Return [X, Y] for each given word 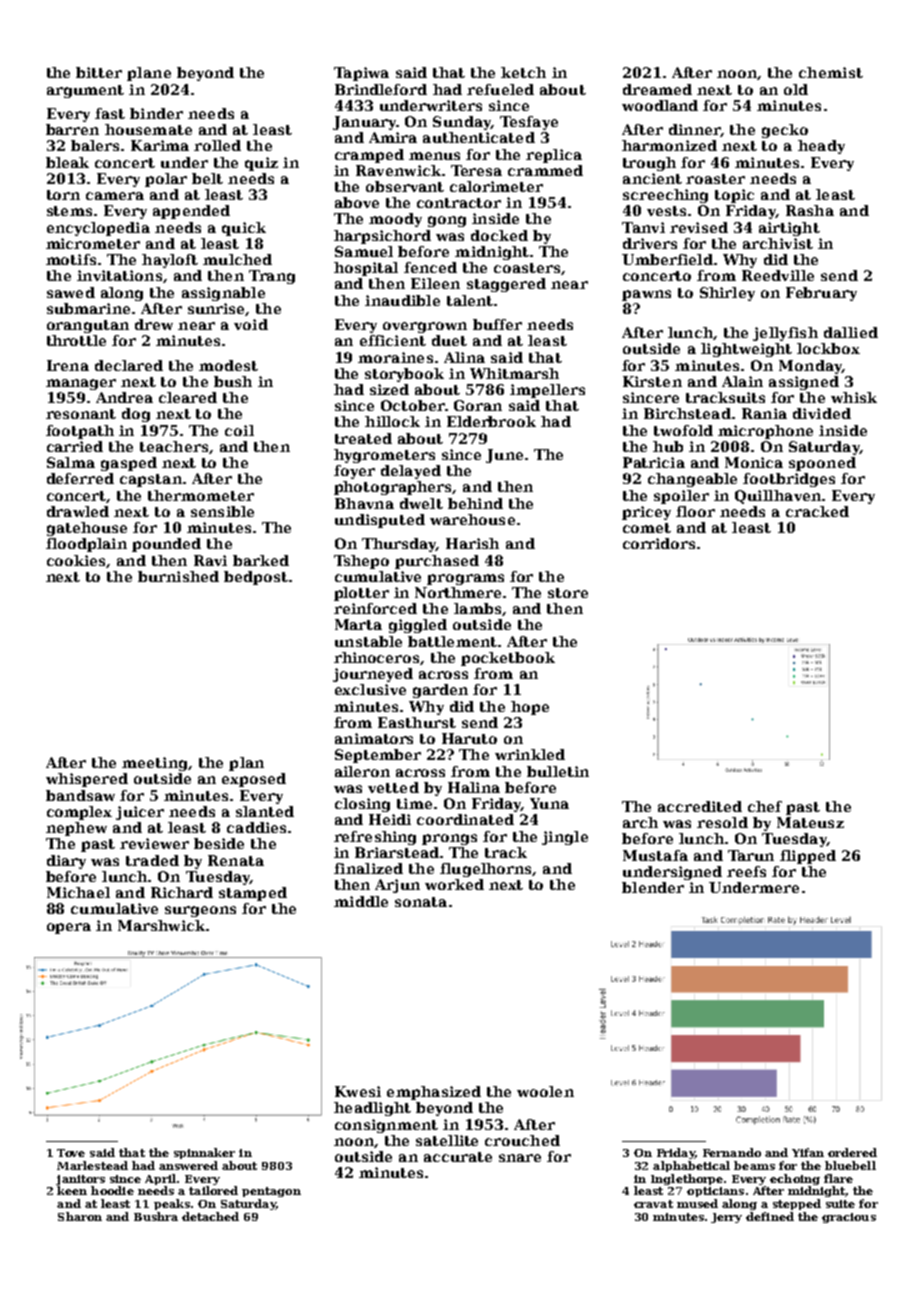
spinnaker [204, 1153]
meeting [154, 764]
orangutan [88, 326]
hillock [392, 421]
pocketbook [508, 659]
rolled [217, 145]
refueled [500, 89]
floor [695, 511]
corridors [659, 543]
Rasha [810, 210]
